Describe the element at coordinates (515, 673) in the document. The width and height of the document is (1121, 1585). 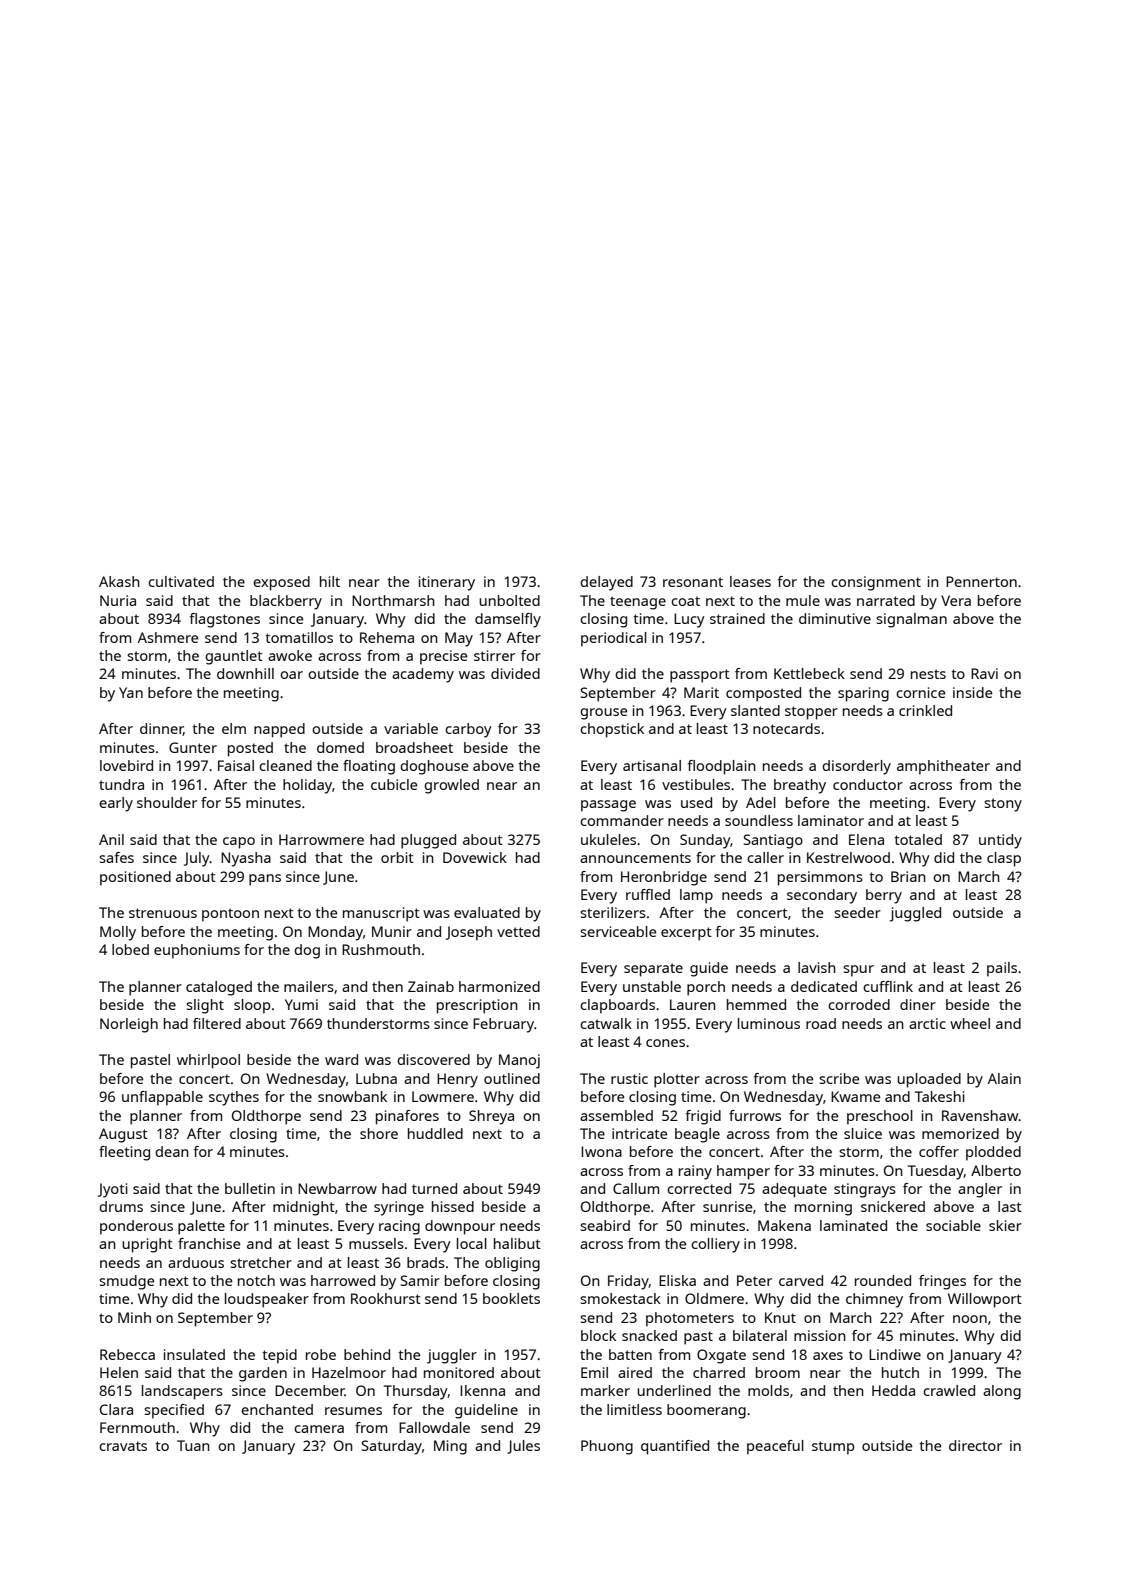
I see `divided` at that location.
